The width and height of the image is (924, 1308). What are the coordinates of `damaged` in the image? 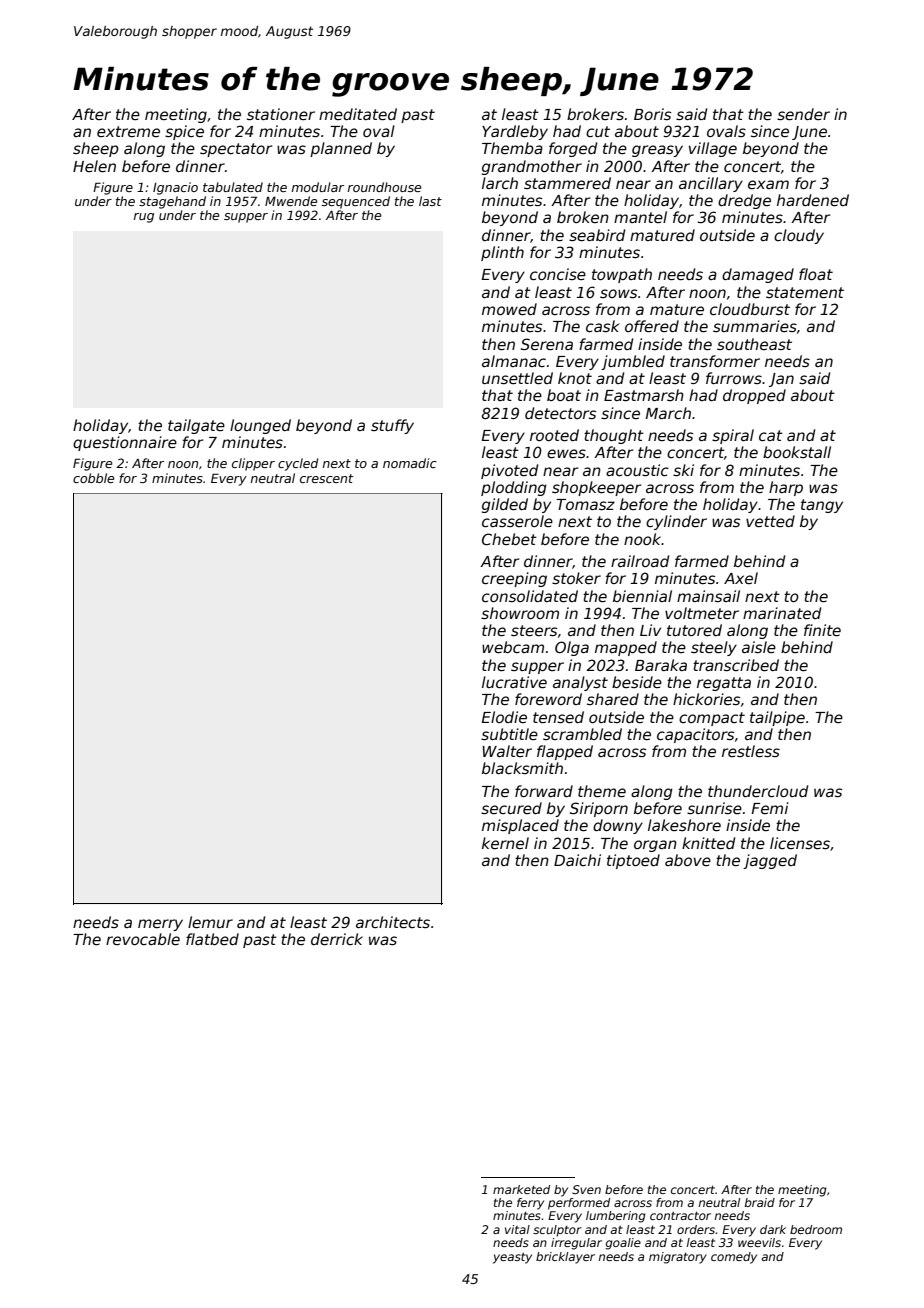 It's located at (758, 275).
